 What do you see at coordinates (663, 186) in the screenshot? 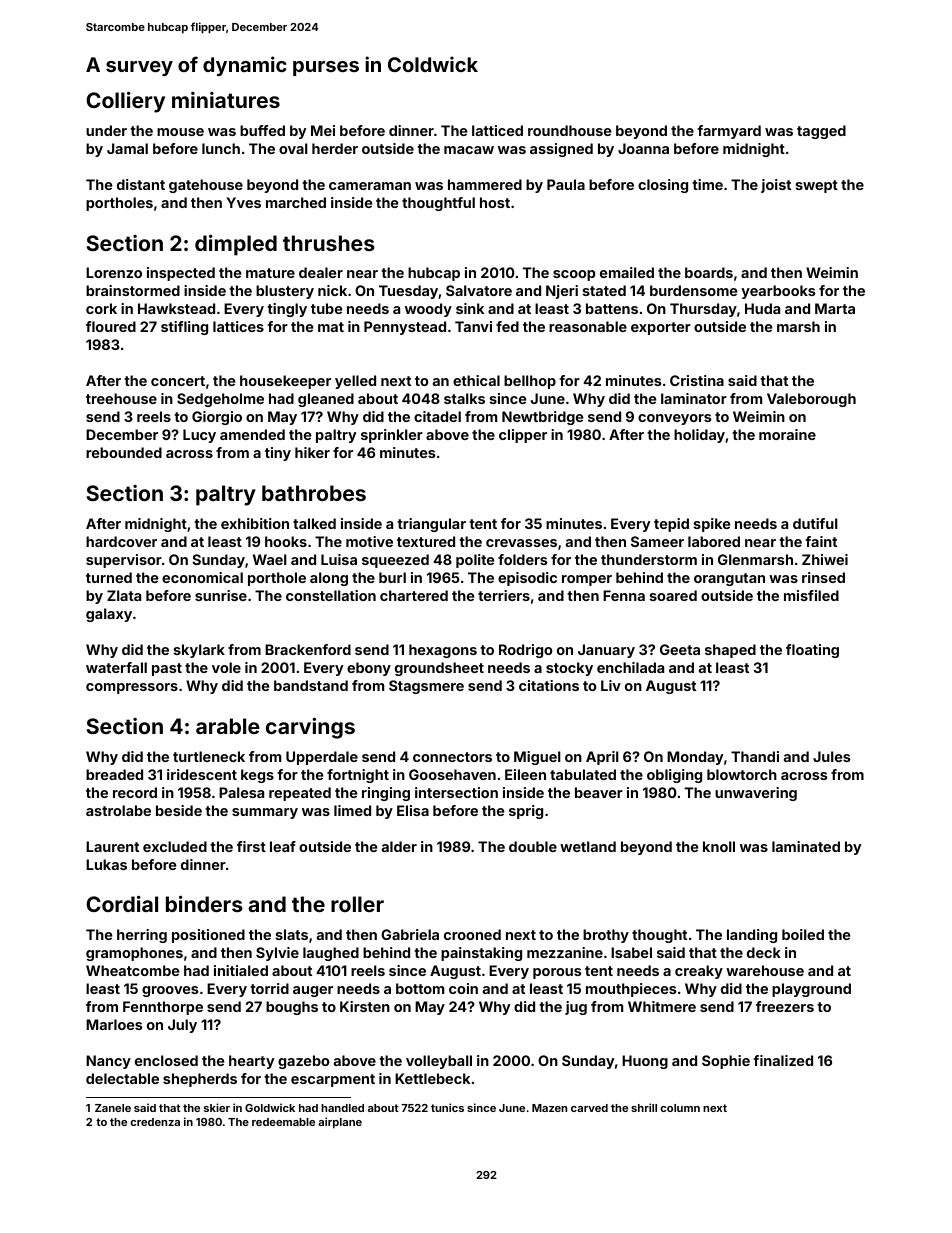
I see `closing` at bounding box center [663, 186].
